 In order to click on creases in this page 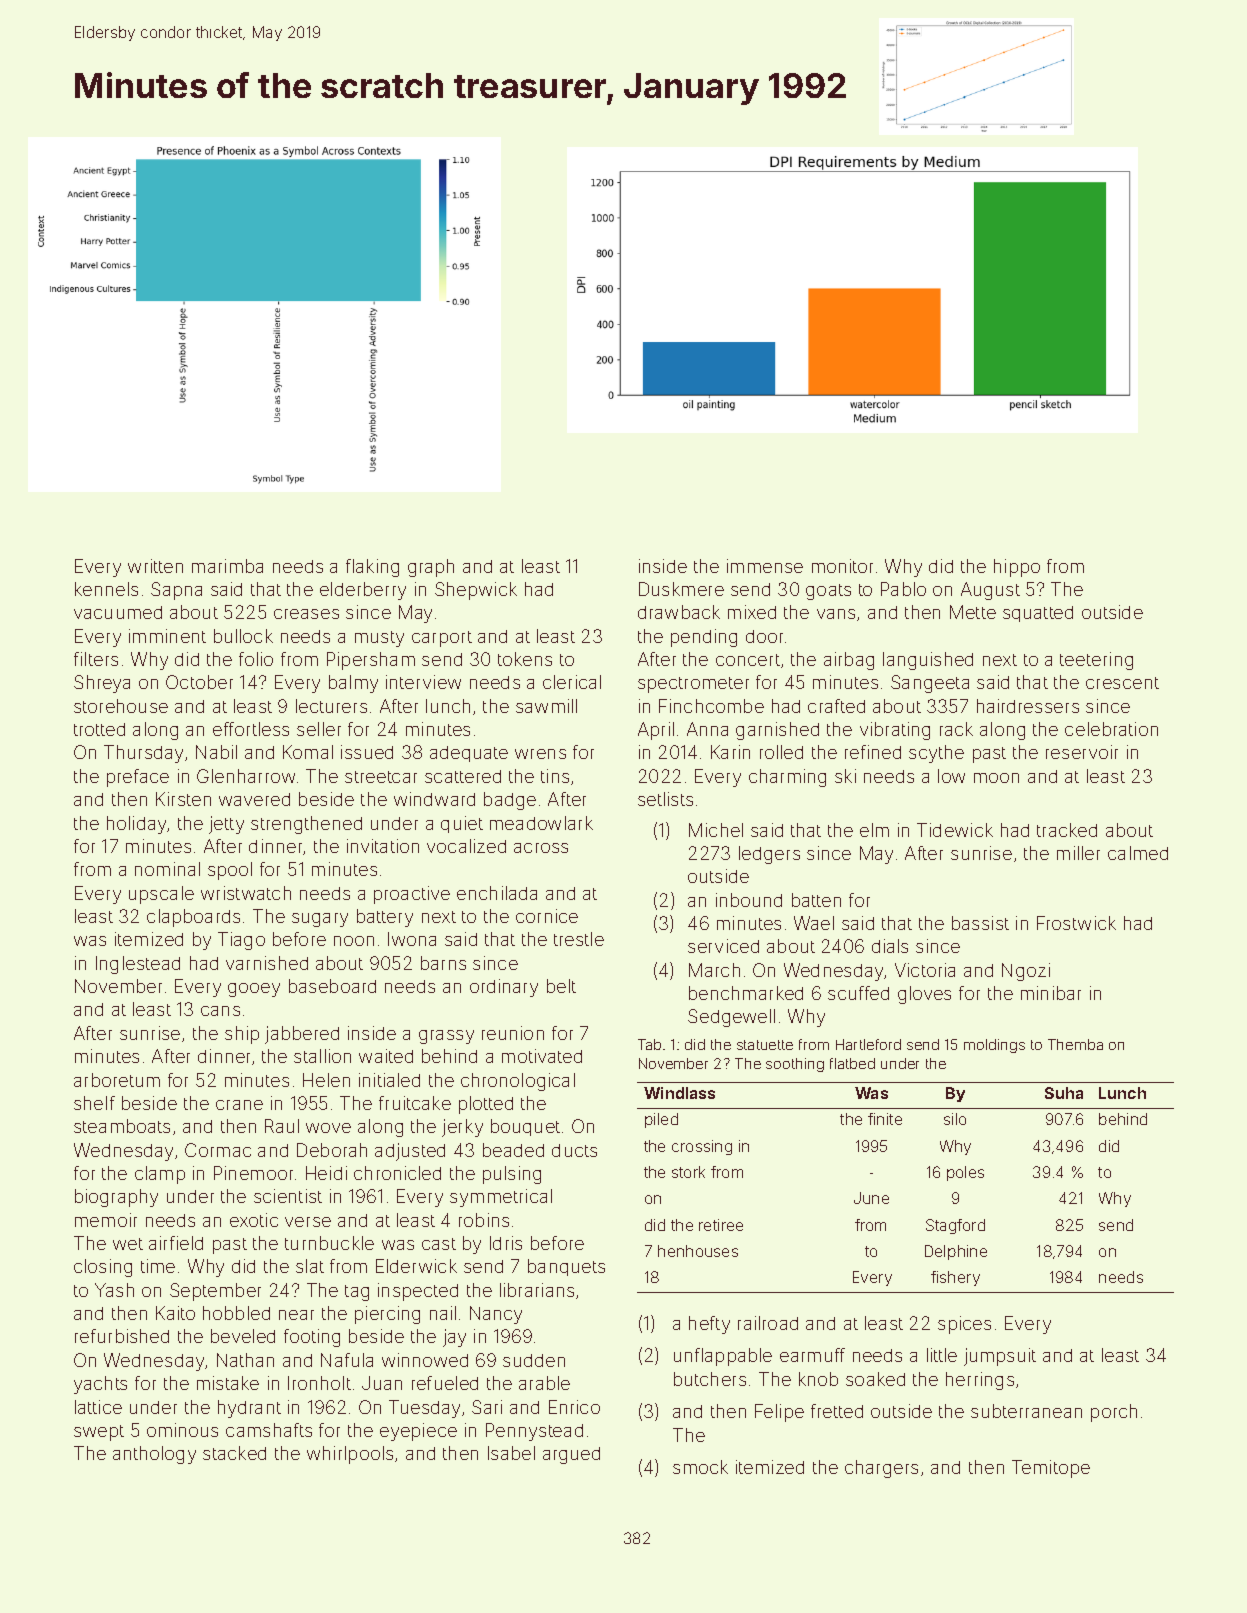, I will do `click(306, 614)`.
